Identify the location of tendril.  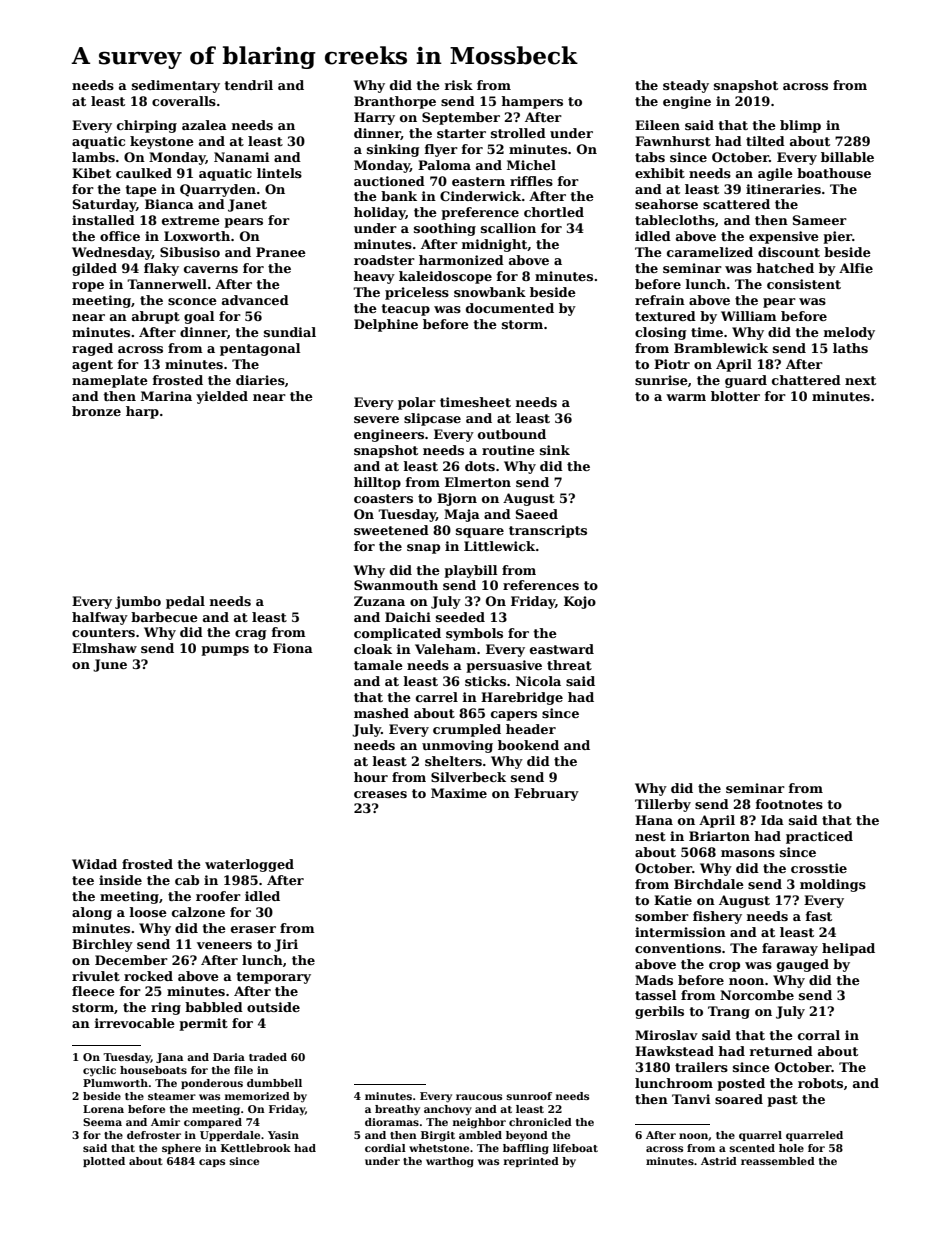
(248, 85).
